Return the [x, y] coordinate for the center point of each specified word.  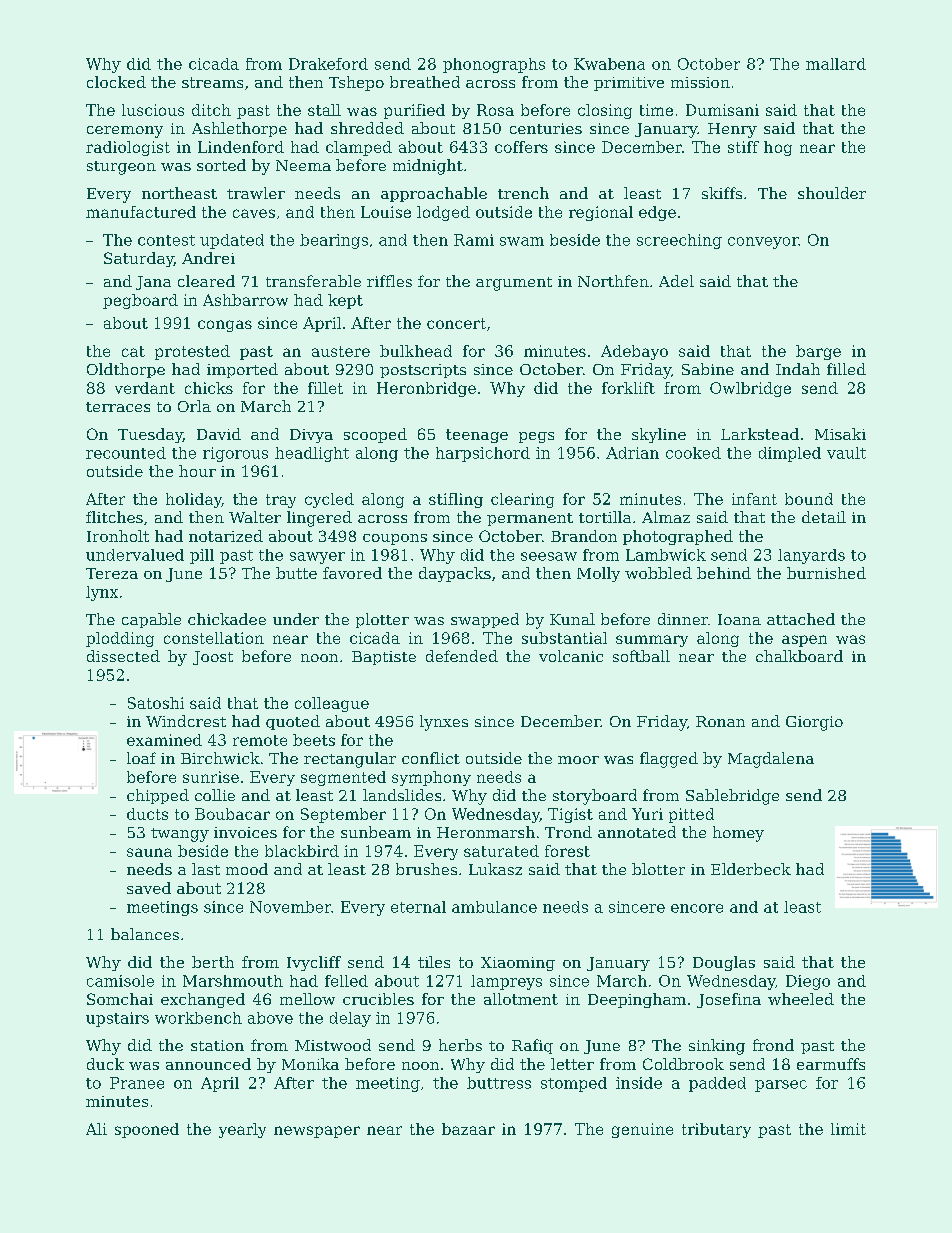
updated [232, 241]
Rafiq [532, 1046]
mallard [836, 64]
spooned [147, 1130]
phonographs [494, 65]
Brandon [584, 536]
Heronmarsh [486, 832]
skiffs [722, 193]
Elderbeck [751, 869]
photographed [678, 537]
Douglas [724, 963]
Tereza [112, 573]
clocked [116, 82]
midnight [428, 167]
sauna [149, 852]
